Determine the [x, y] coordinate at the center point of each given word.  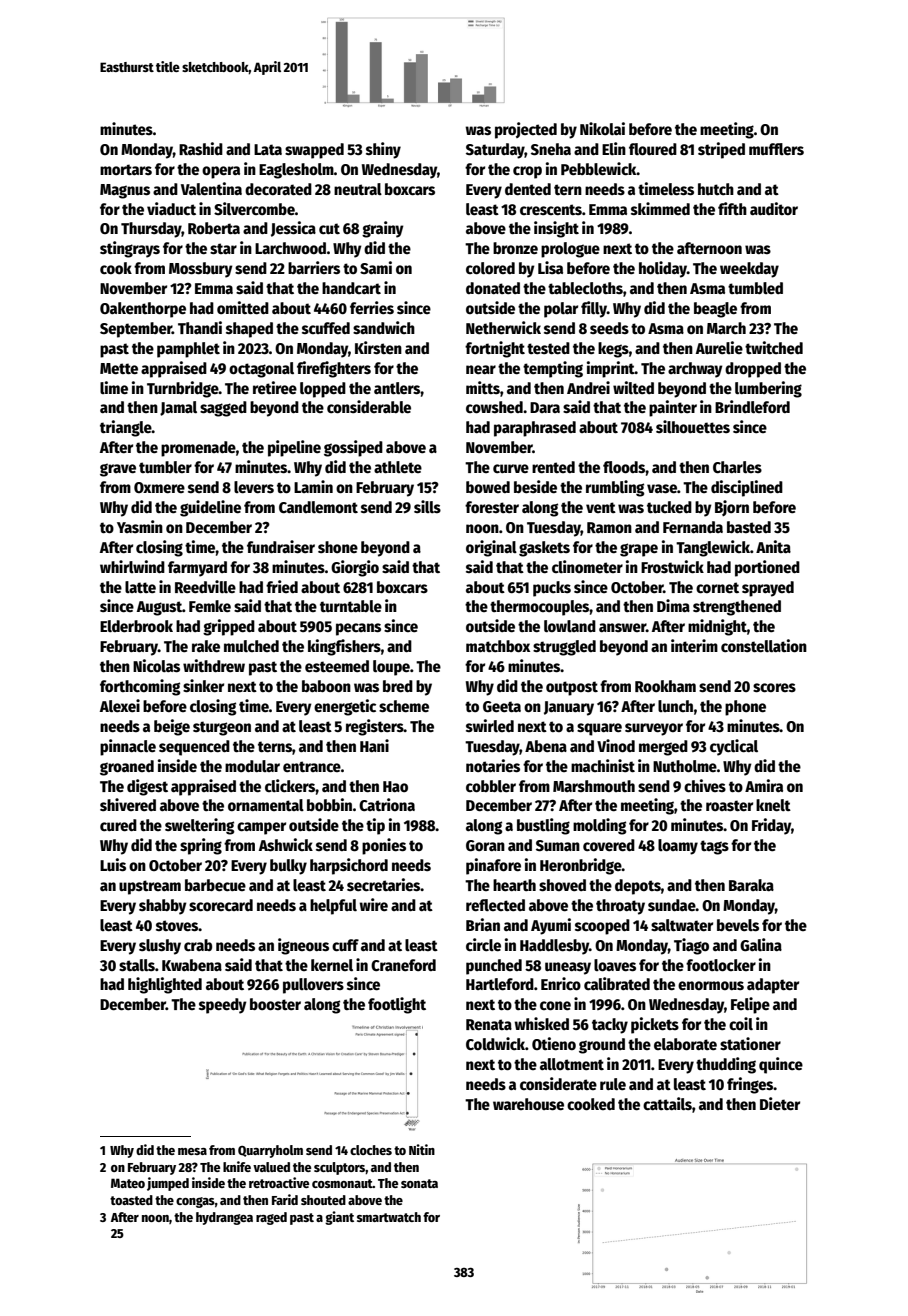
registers [375, 727]
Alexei [120, 706]
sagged [223, 409]
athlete [398, 467]
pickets [655, 1025]
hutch [716, 189]
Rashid [201, 149]
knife [237, 1166]
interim [694, 646]
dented [528, 189]
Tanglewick [713, 548]
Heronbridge [581, 866]
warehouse [528, 1104]
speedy [223, 1006]
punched [494, 967]
